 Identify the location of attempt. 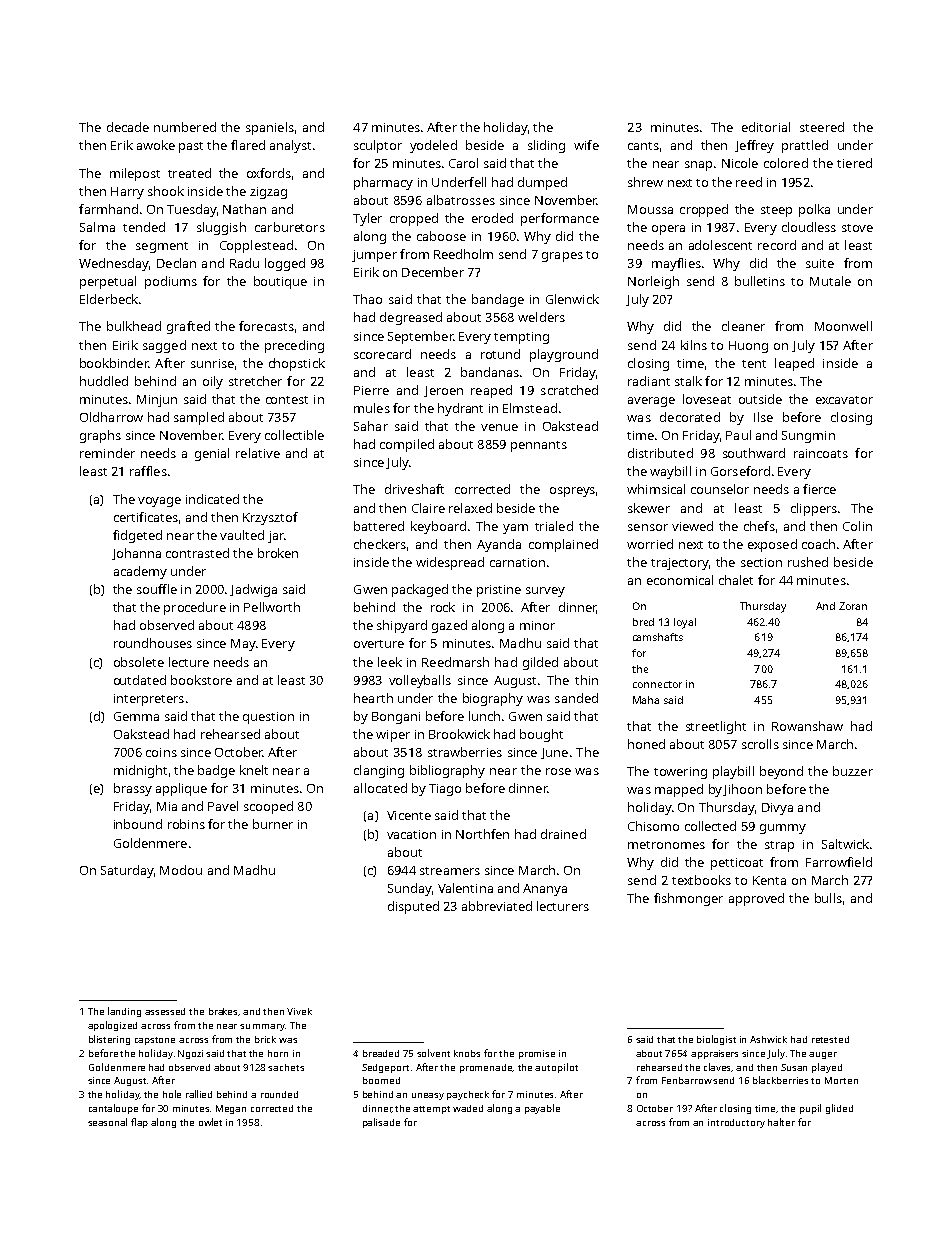
(431, 1110).
